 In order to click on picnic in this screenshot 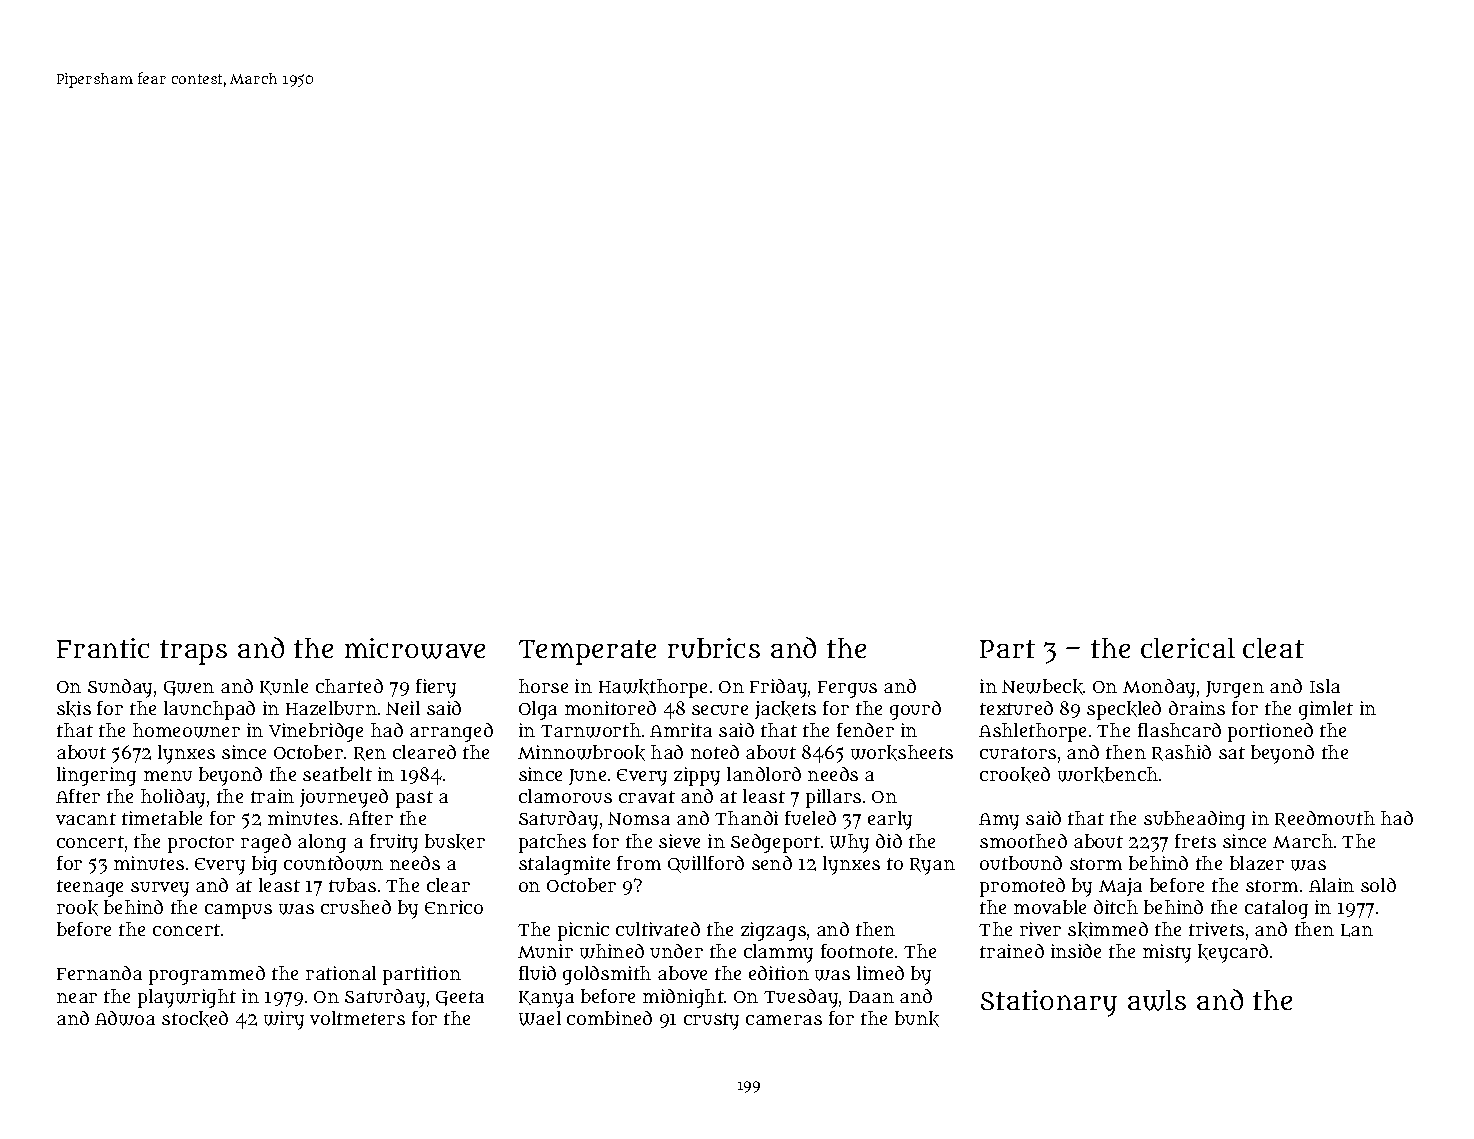, I will do `click(583, 931)`.
